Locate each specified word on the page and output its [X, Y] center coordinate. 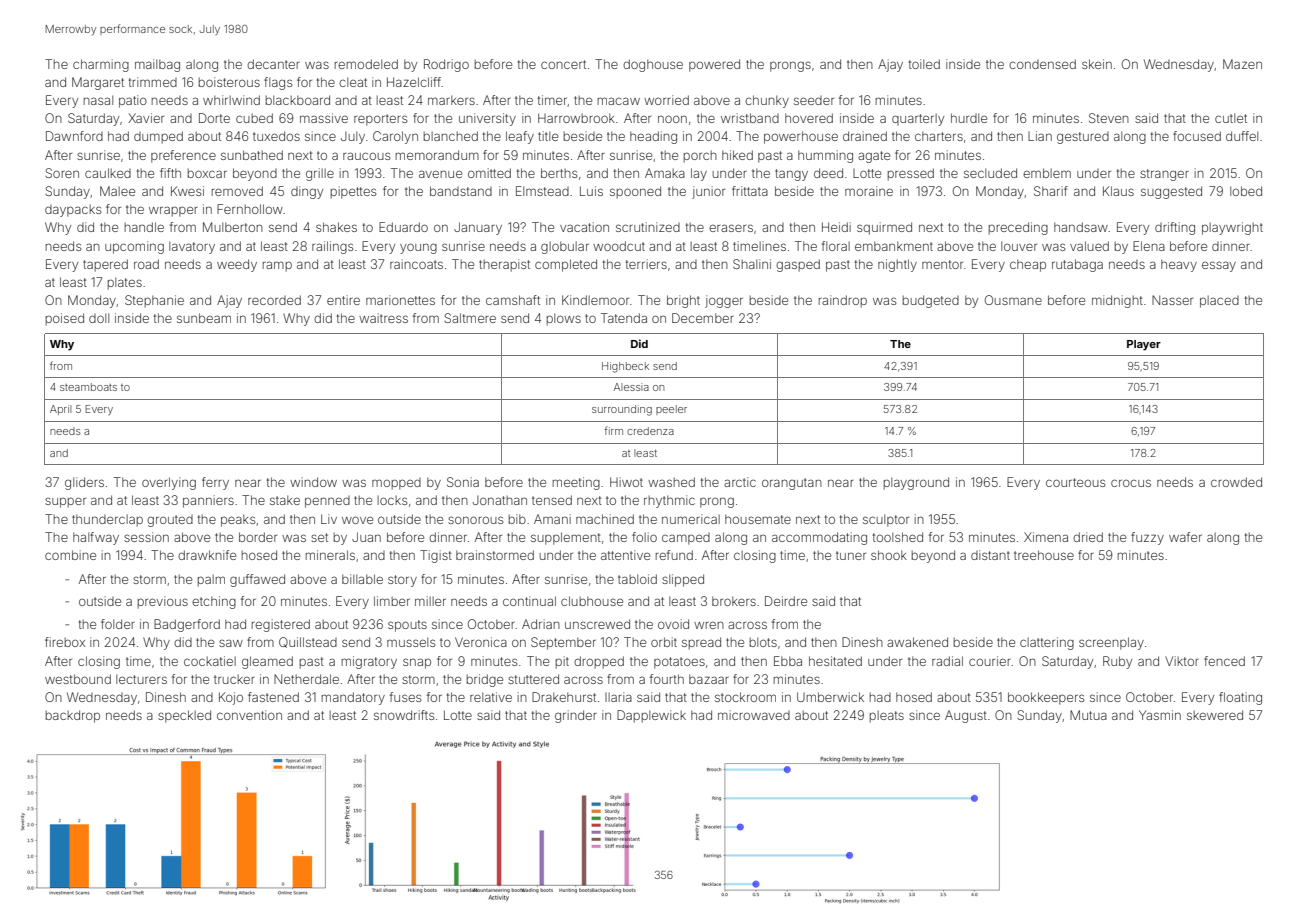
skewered [1215, 715]
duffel [1242, 136]
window [313, 482]
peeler [671, 410]
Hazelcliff [414, 82]
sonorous [475, 520]
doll [99, 318]
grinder [576, 716]
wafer [1185, 537]
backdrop [73, 716]
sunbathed [252, 155]
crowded [1236, 482]
